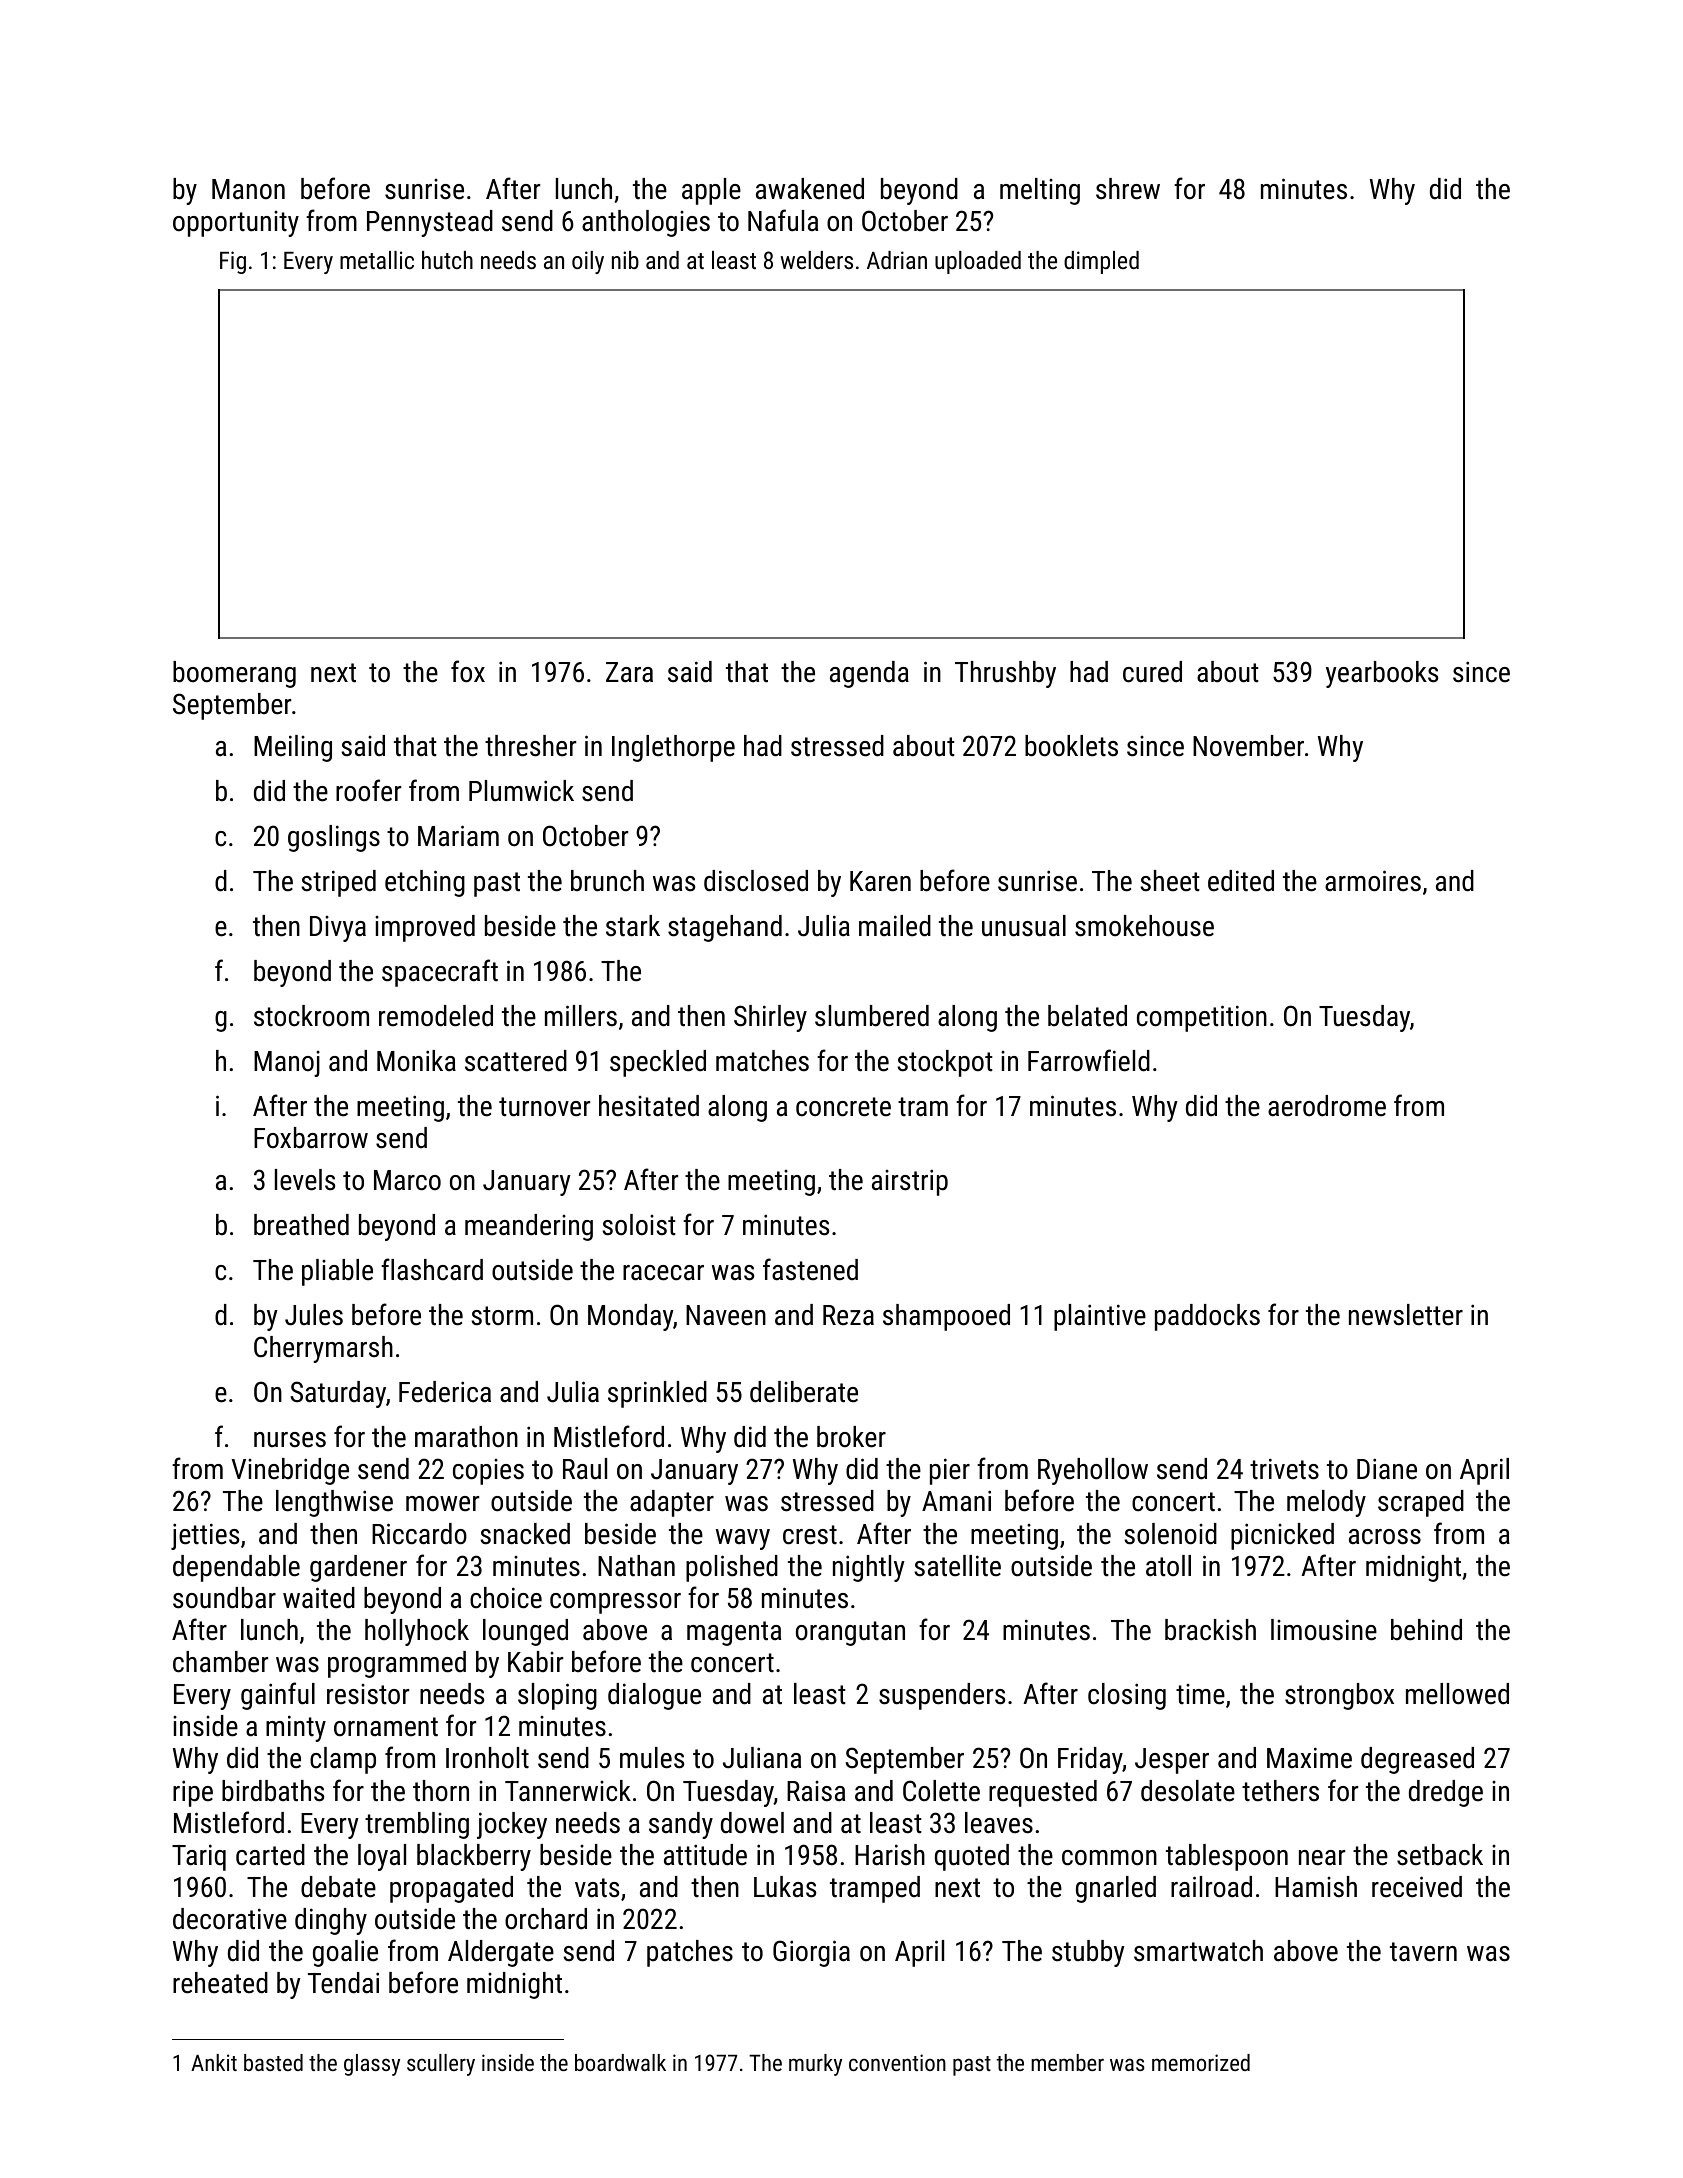 The image size is (1683, 2178). What do you see at coordinates (1387, 1469) in the screenshot?
I see `Diane` at bounding box center [1387, 1469].
